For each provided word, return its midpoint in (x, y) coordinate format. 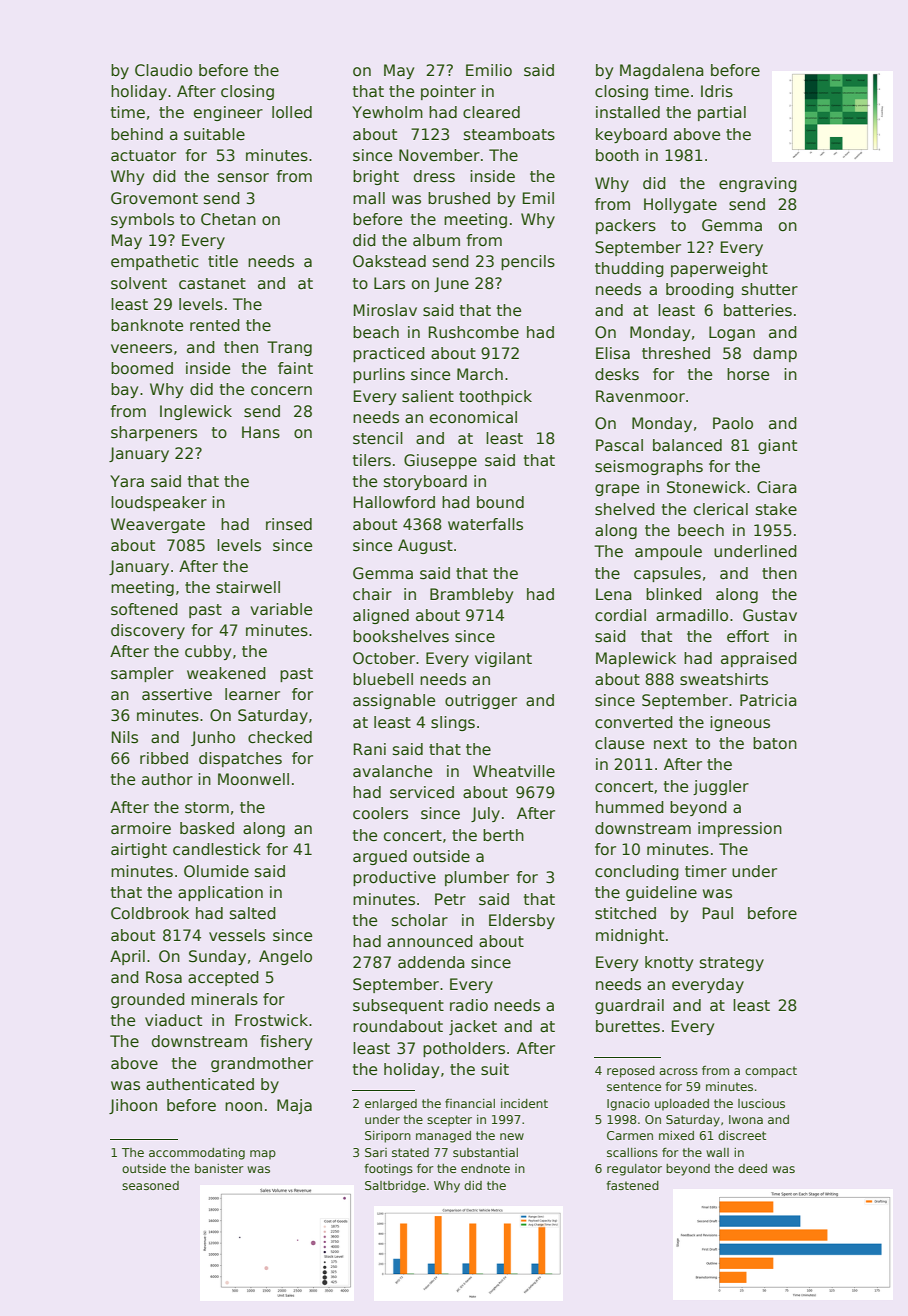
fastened (632, 1185)
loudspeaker (159, 503)
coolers (380, 813)
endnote (485, 1168)
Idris (717, 91)
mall (369, 198)
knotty (669, 963)
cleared (491, 112)
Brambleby (471, 595)
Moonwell (253, 779)
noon (243, 1106)
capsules (667, 574)
